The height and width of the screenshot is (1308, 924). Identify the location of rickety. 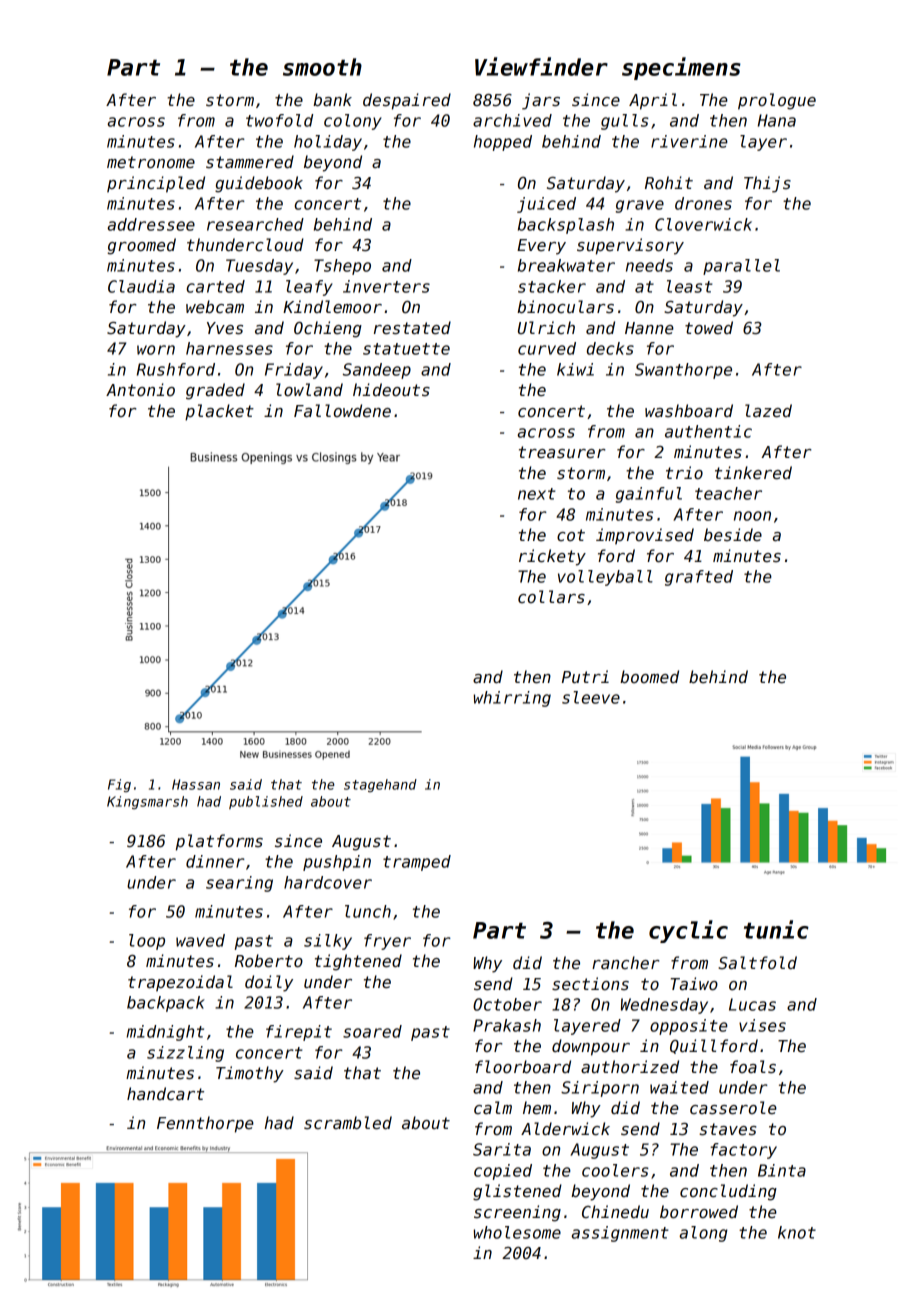
(552, 557).
